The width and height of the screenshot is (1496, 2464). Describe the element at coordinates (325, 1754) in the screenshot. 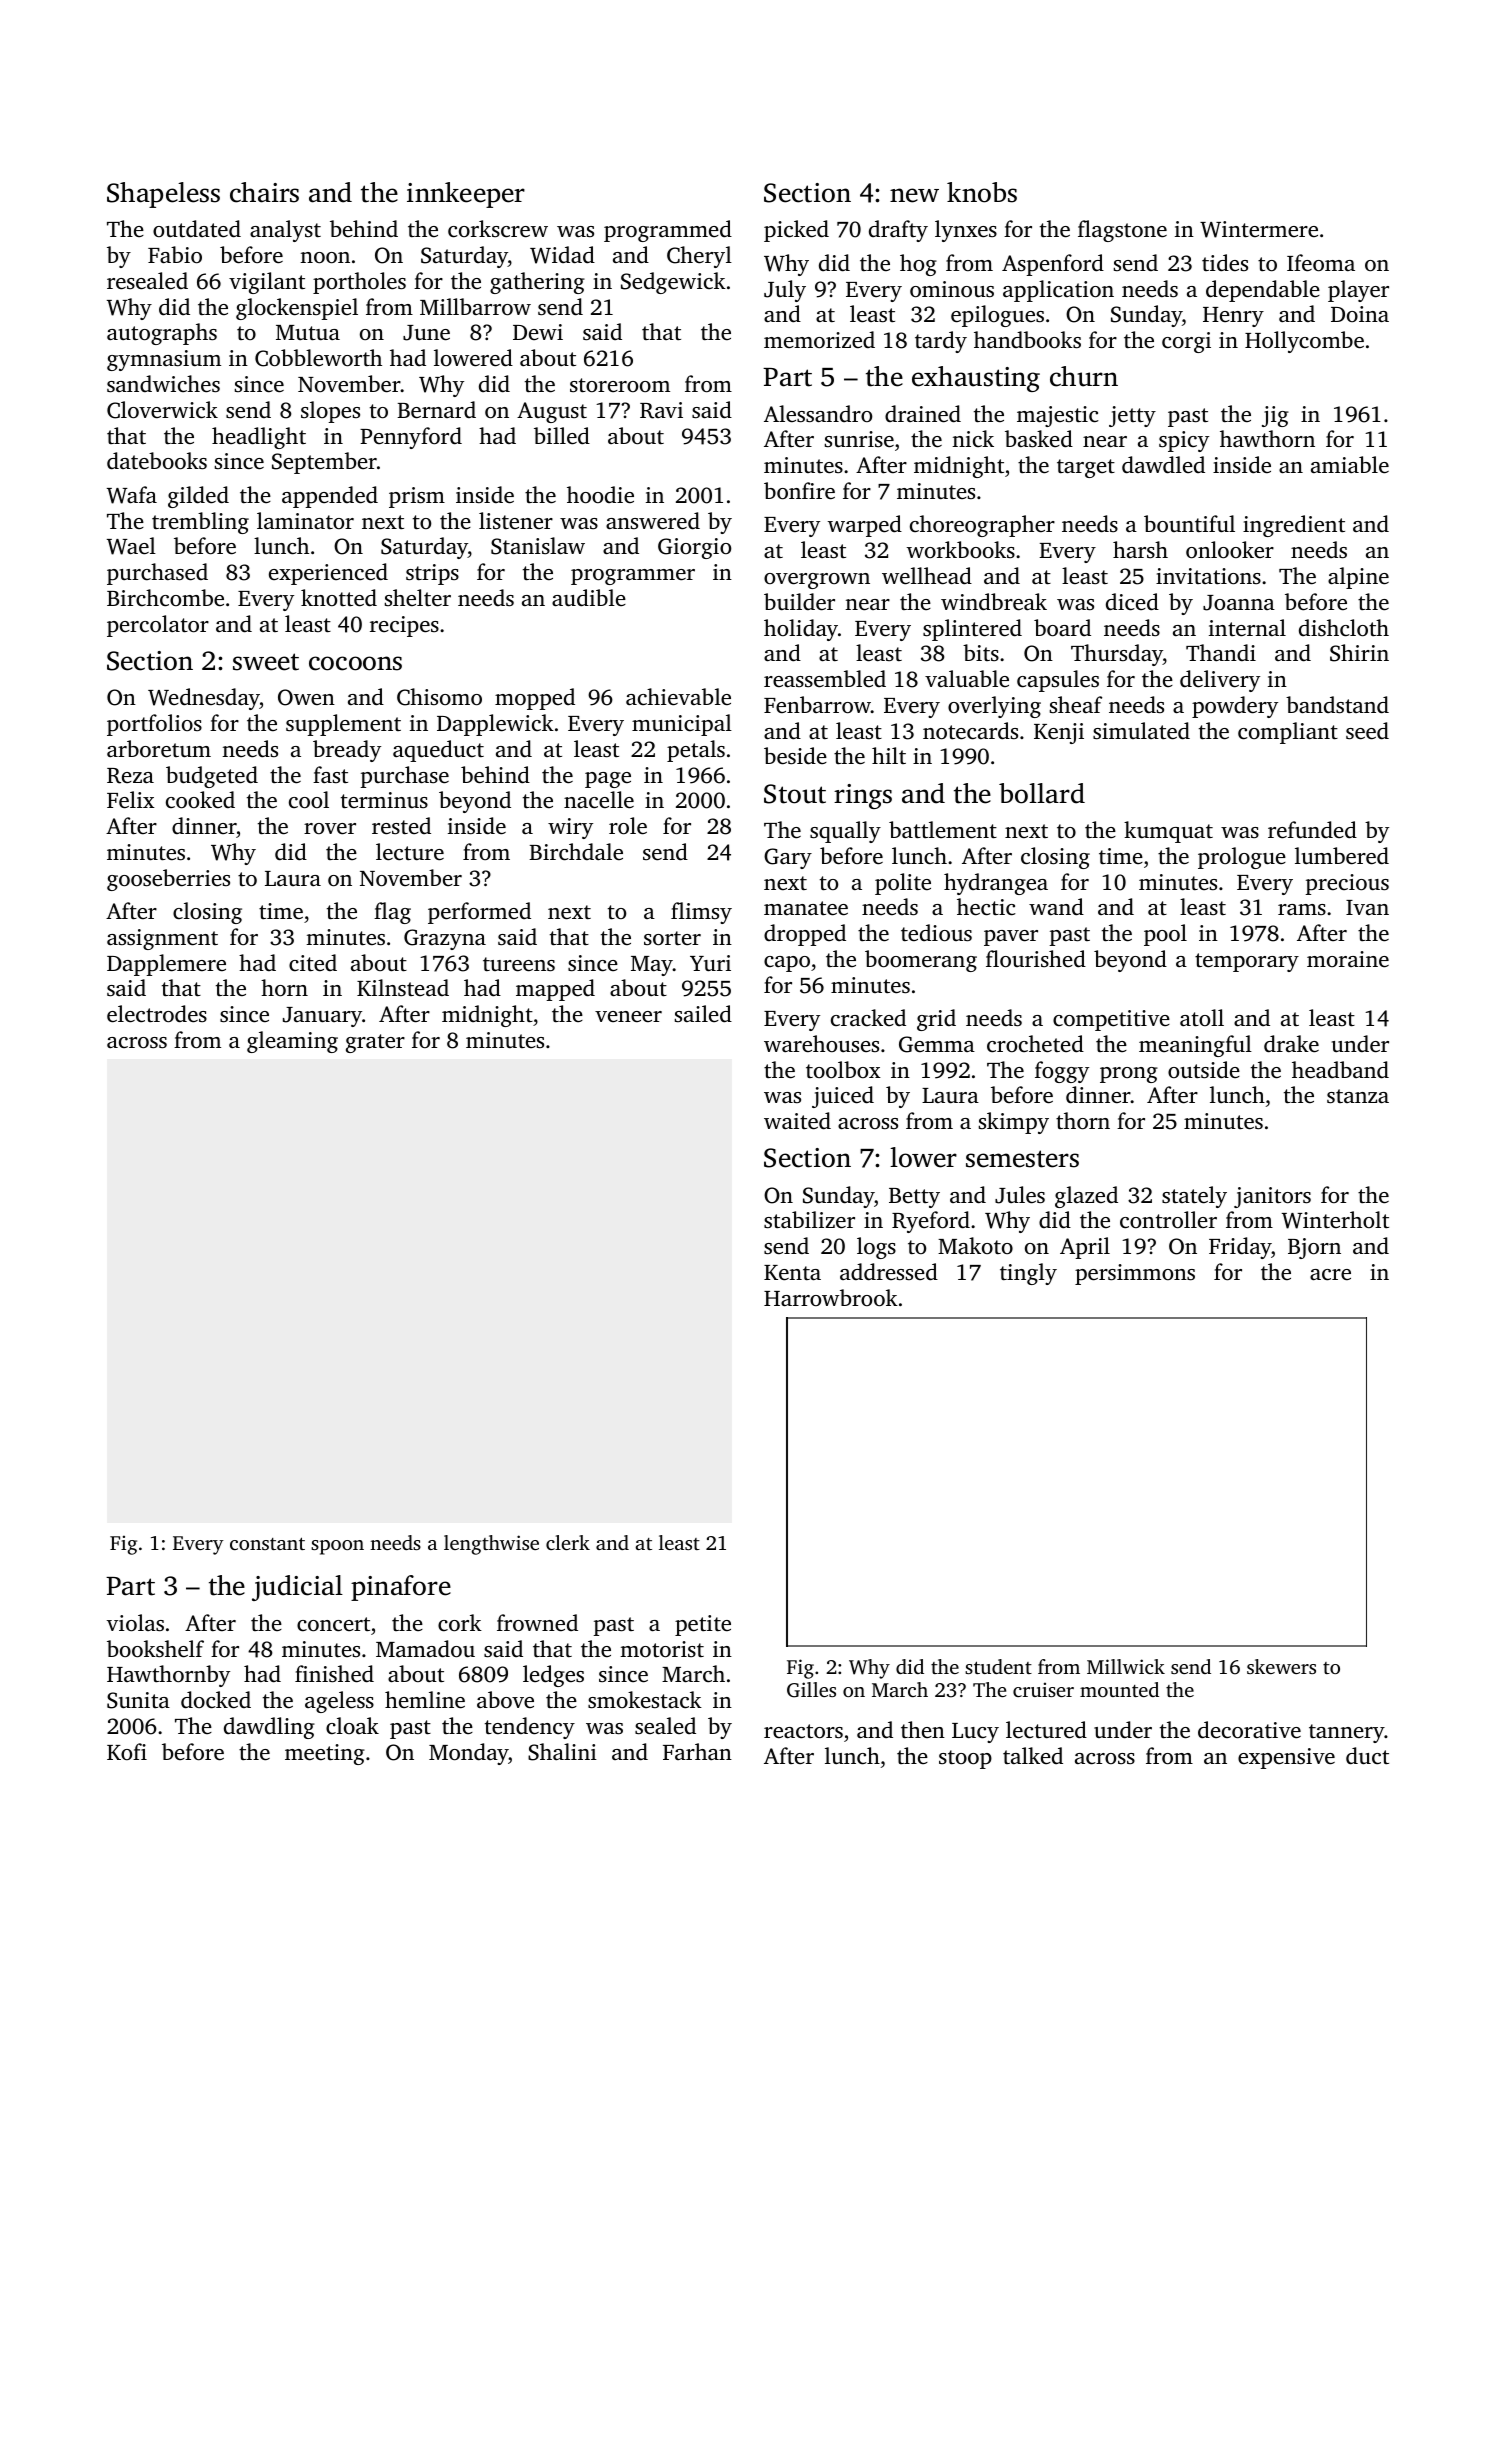

I see `meeting` at that location.
